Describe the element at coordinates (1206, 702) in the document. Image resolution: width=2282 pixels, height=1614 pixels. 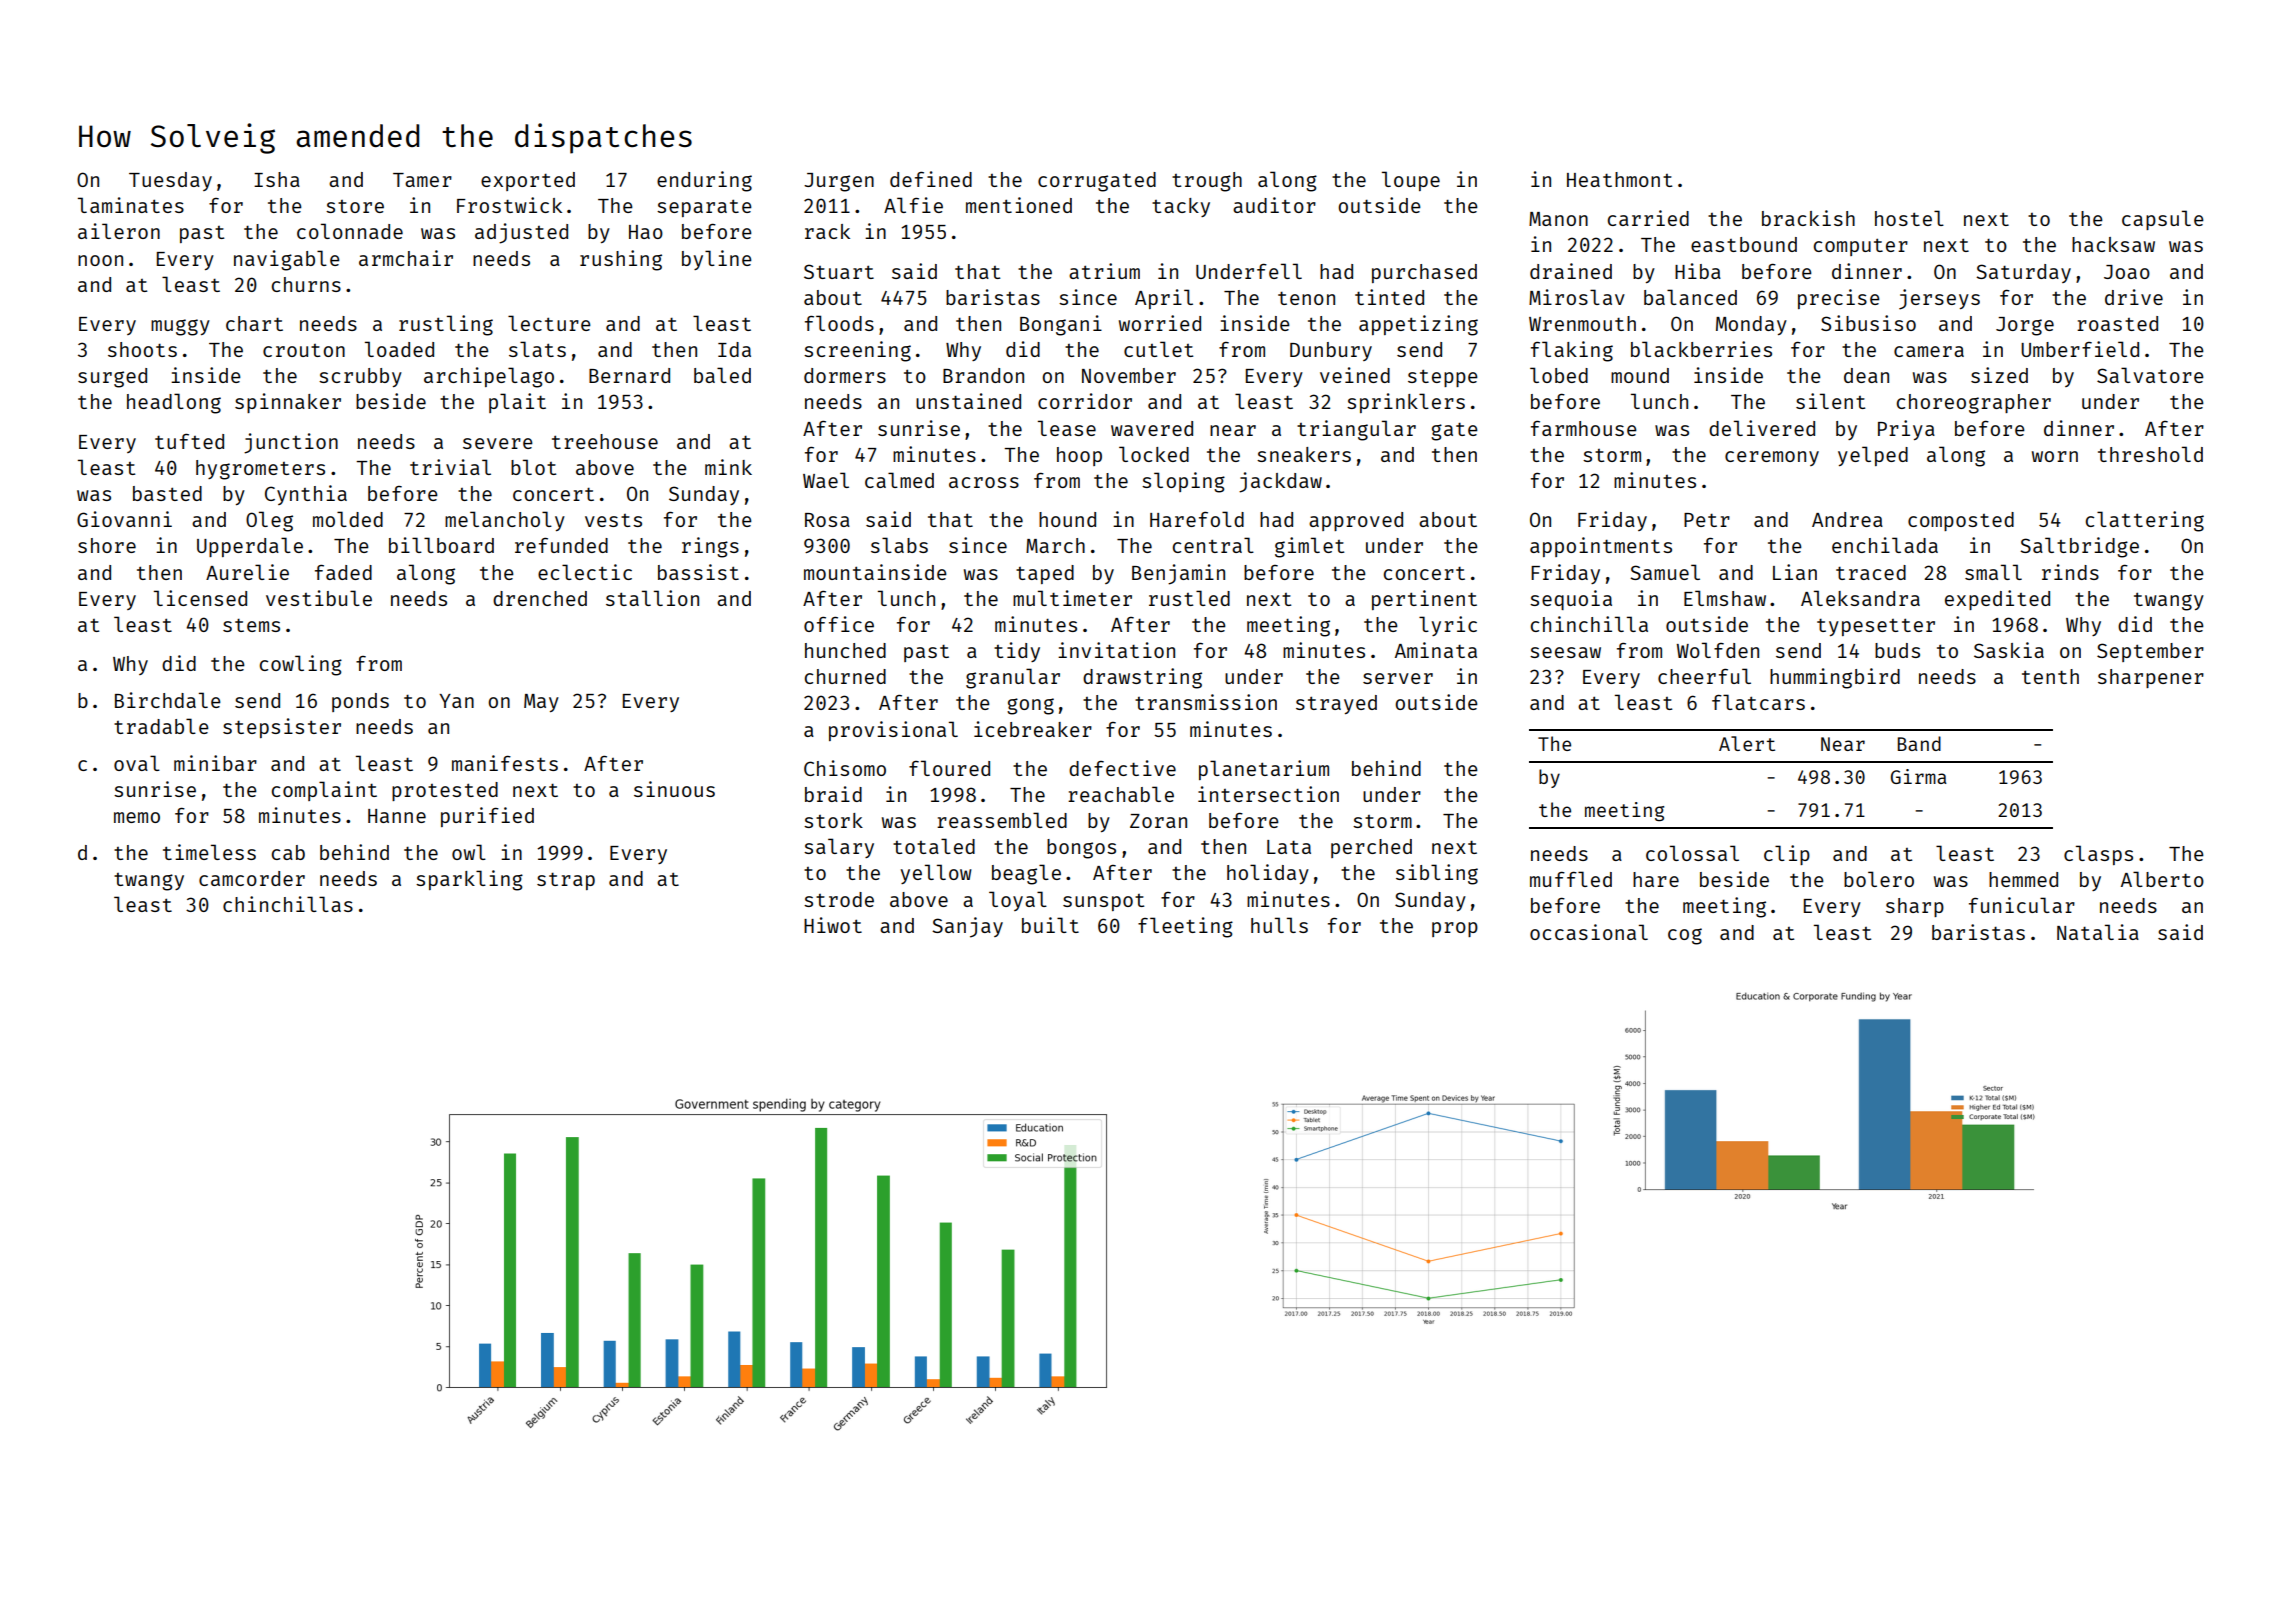
I see `transmission` at that location.
